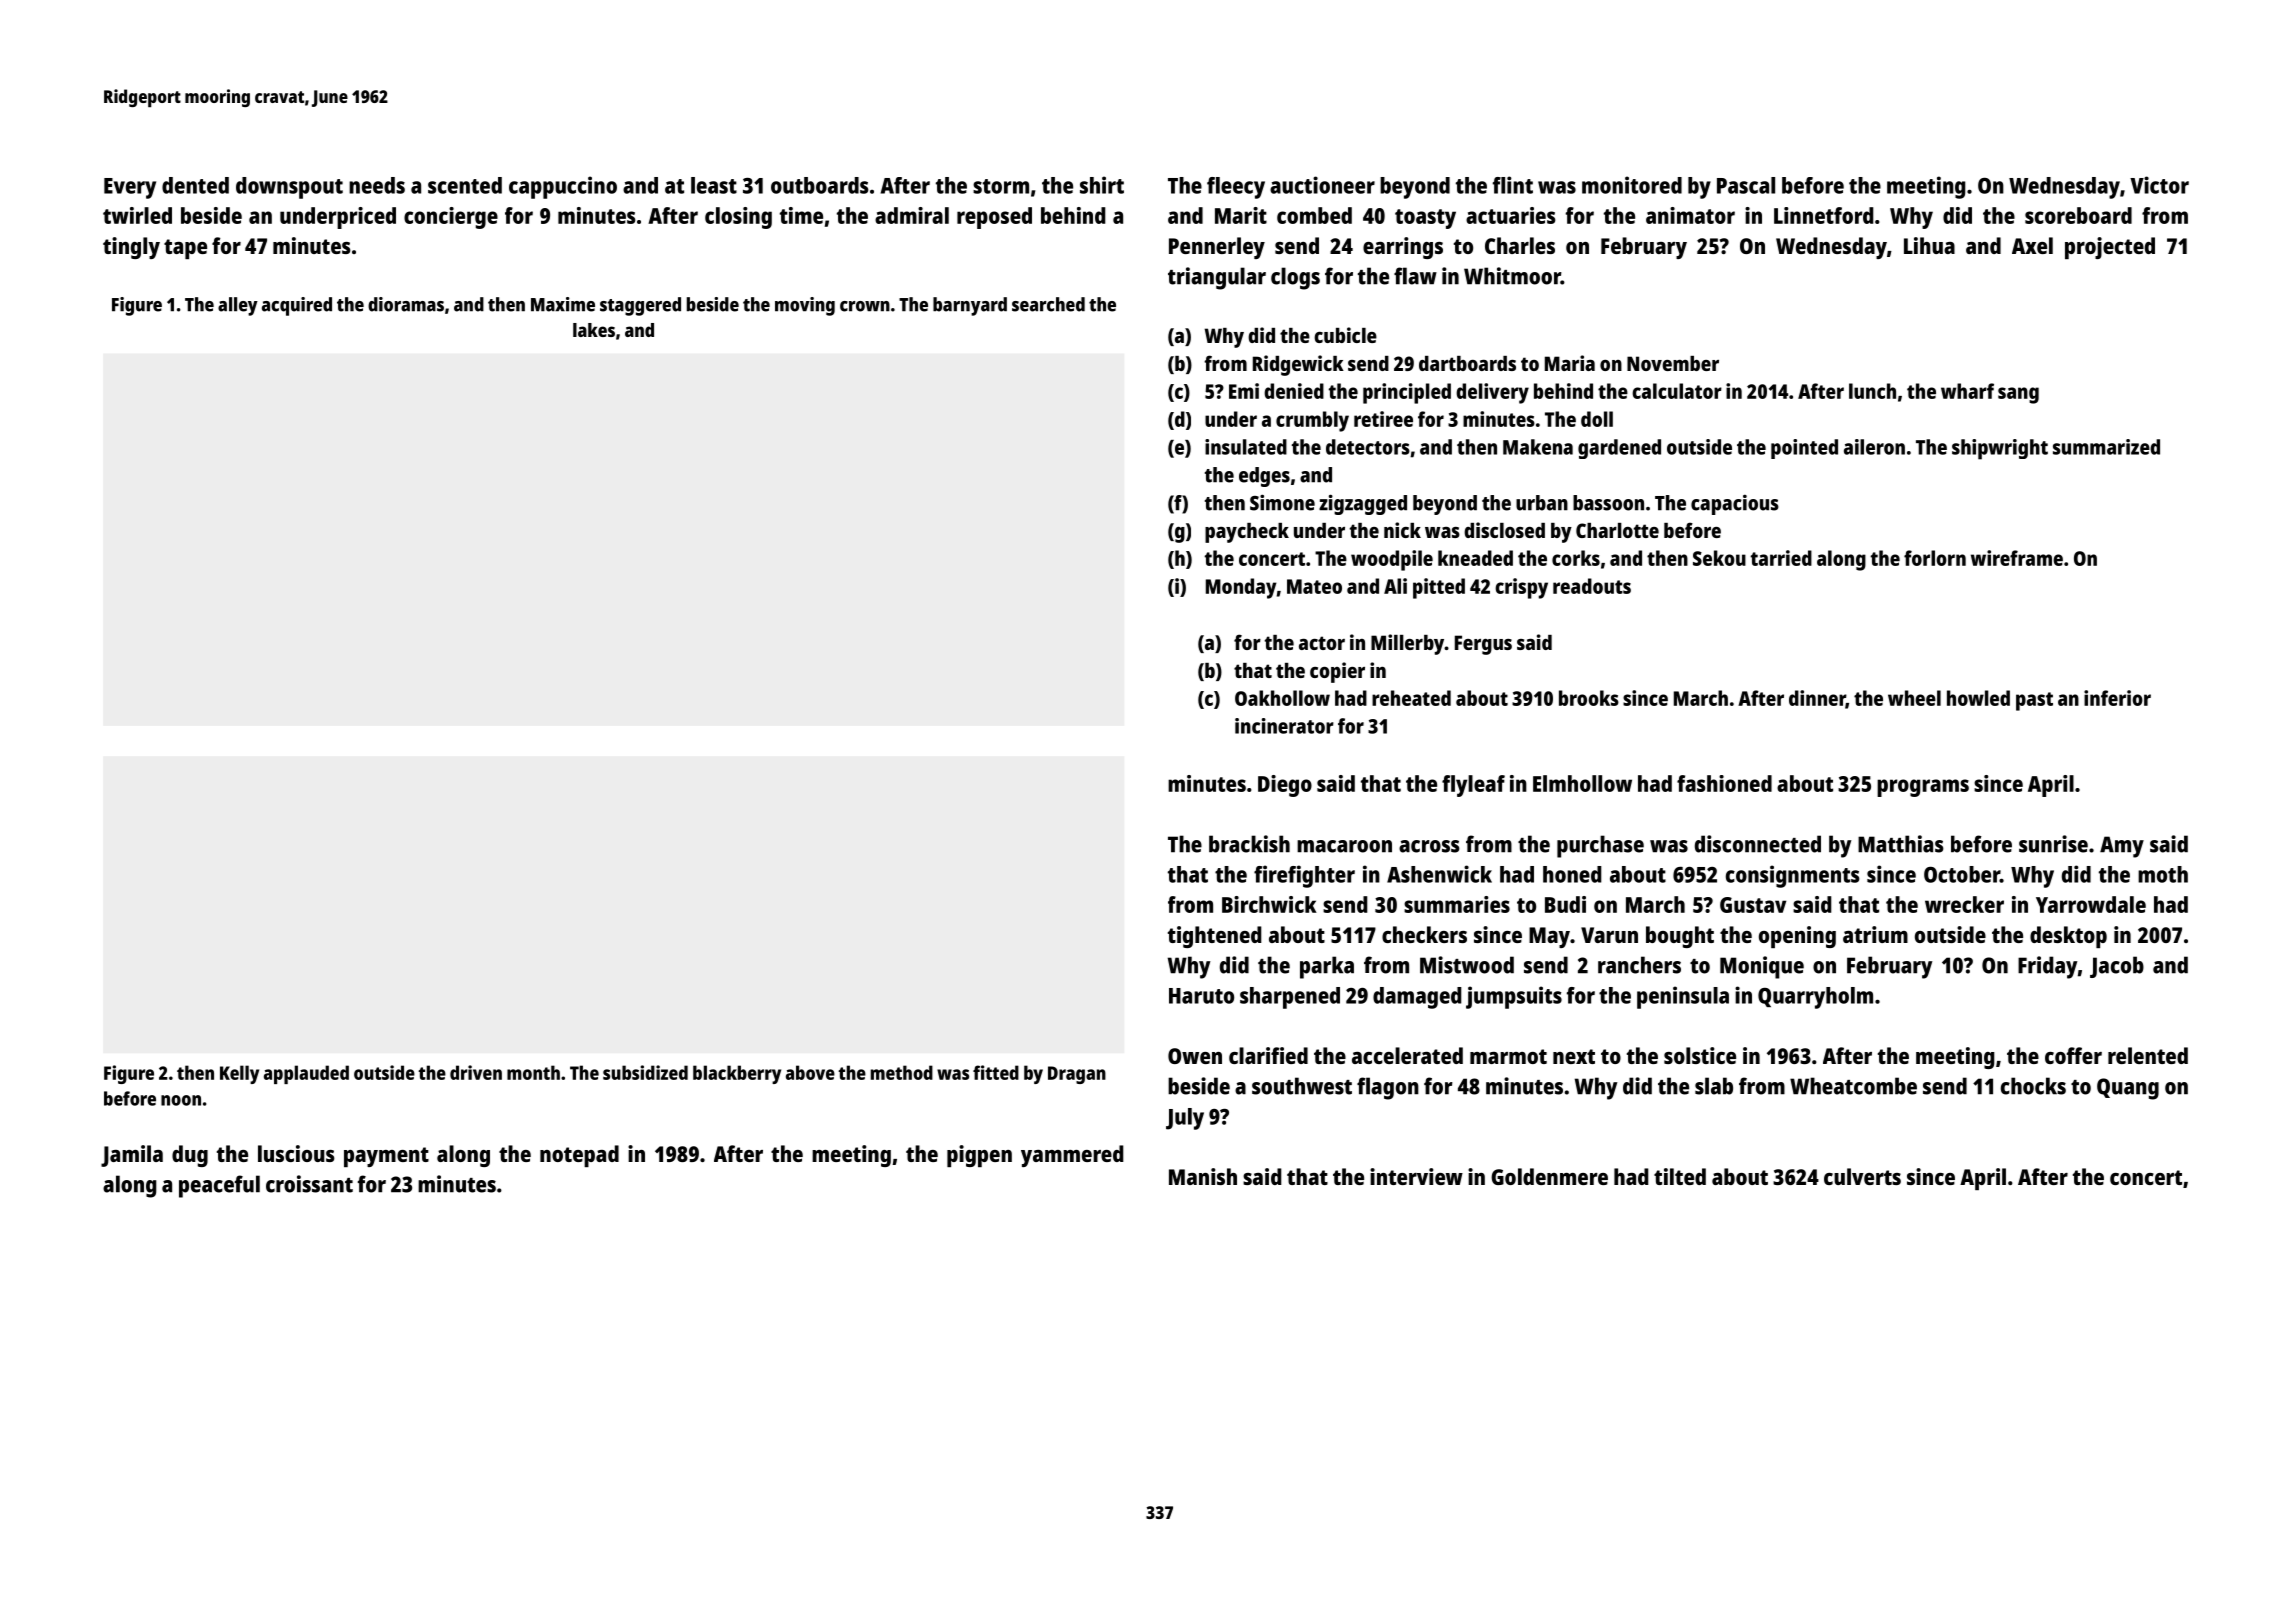  I want to click on Lihua, so click(1929, 245).
